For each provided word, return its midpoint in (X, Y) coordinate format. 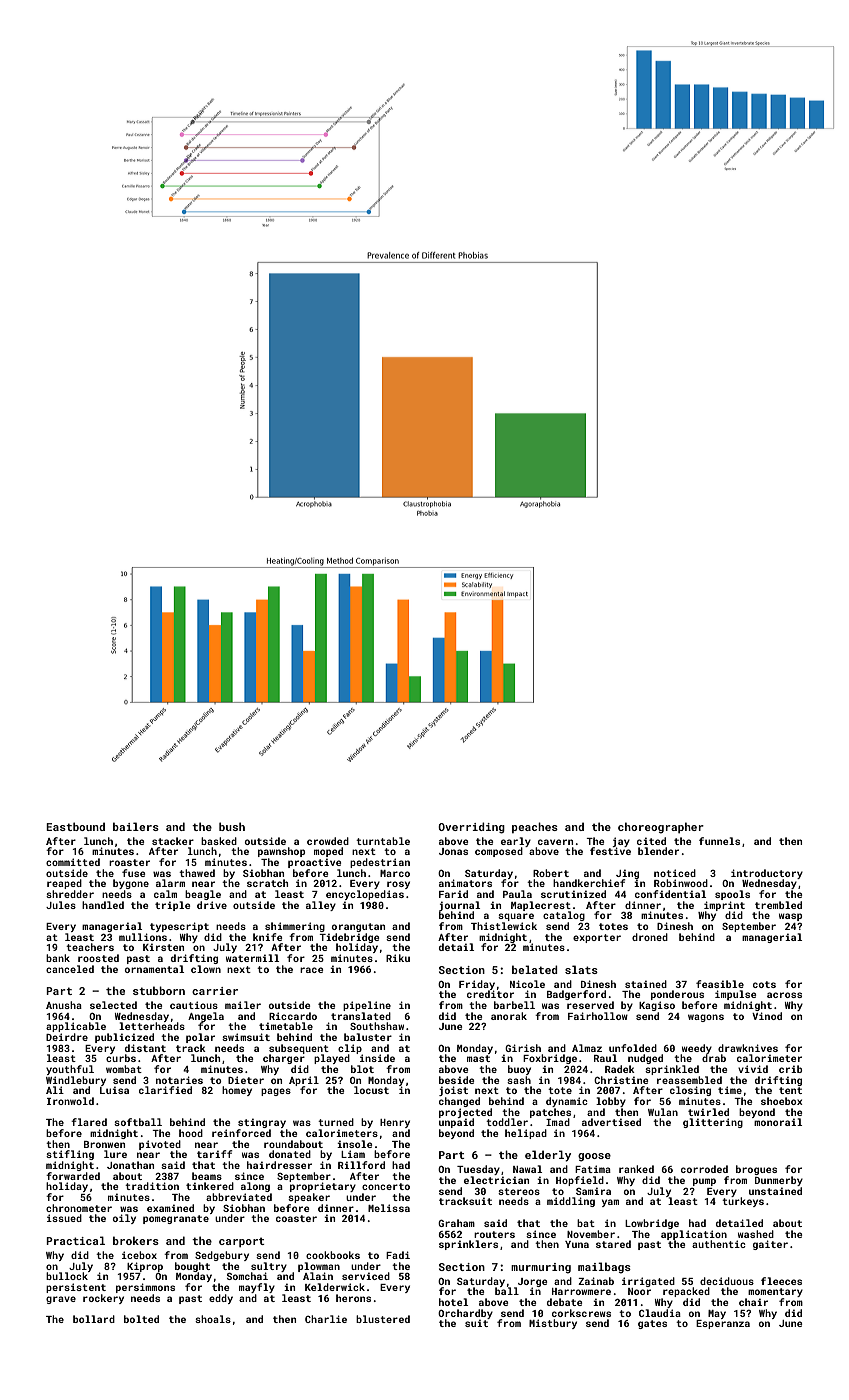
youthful (70, 1070)
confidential (670, 894)
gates (652, 1324)
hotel (453, 1302)
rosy (398, 885)
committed (73, 862)
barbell (514, 1005)
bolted (141, 1319)
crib (790, 1069)
